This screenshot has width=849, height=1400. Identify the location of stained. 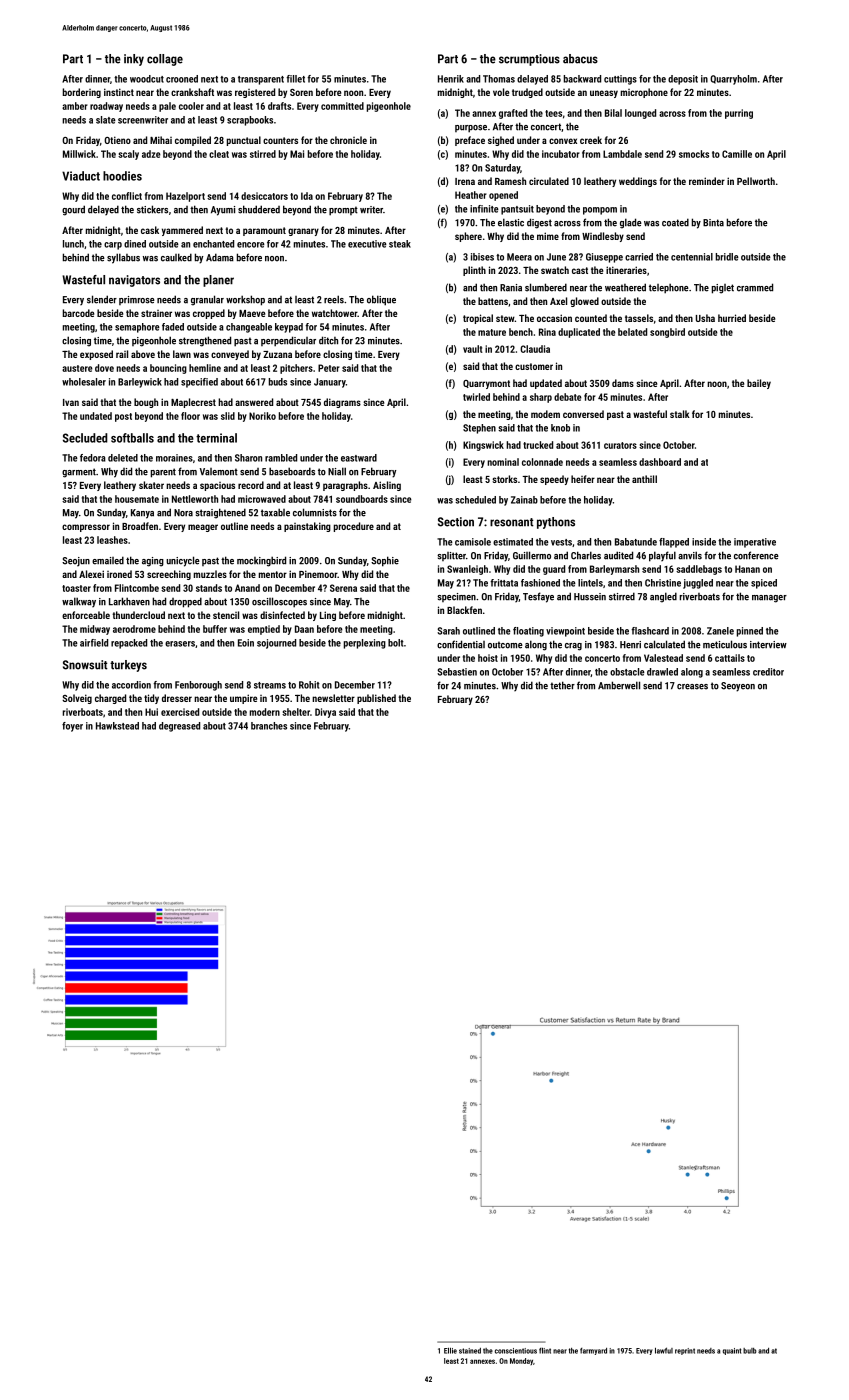
(470, 1351).
